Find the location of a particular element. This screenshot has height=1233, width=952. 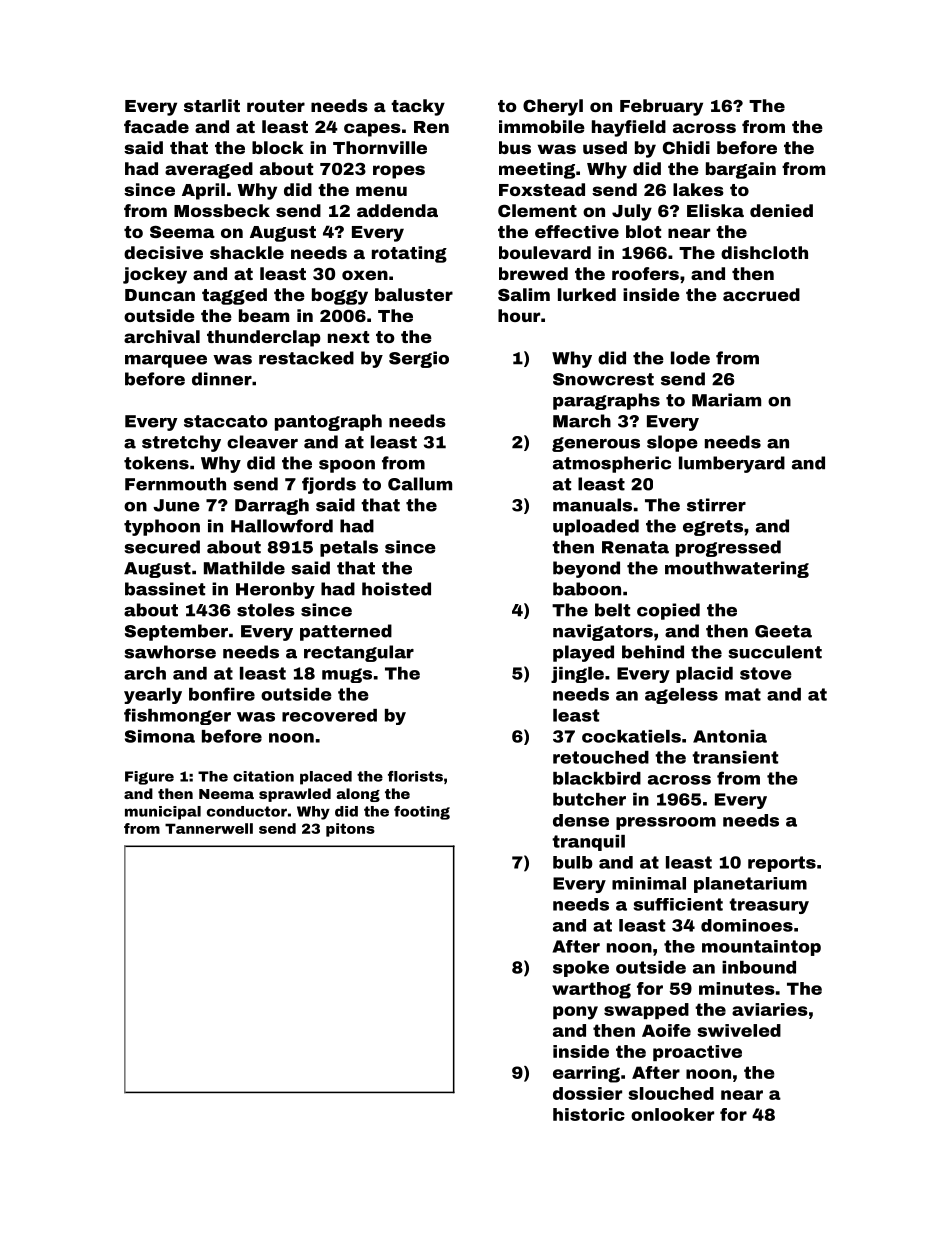

butcher is located at coordinates (589, 799).
